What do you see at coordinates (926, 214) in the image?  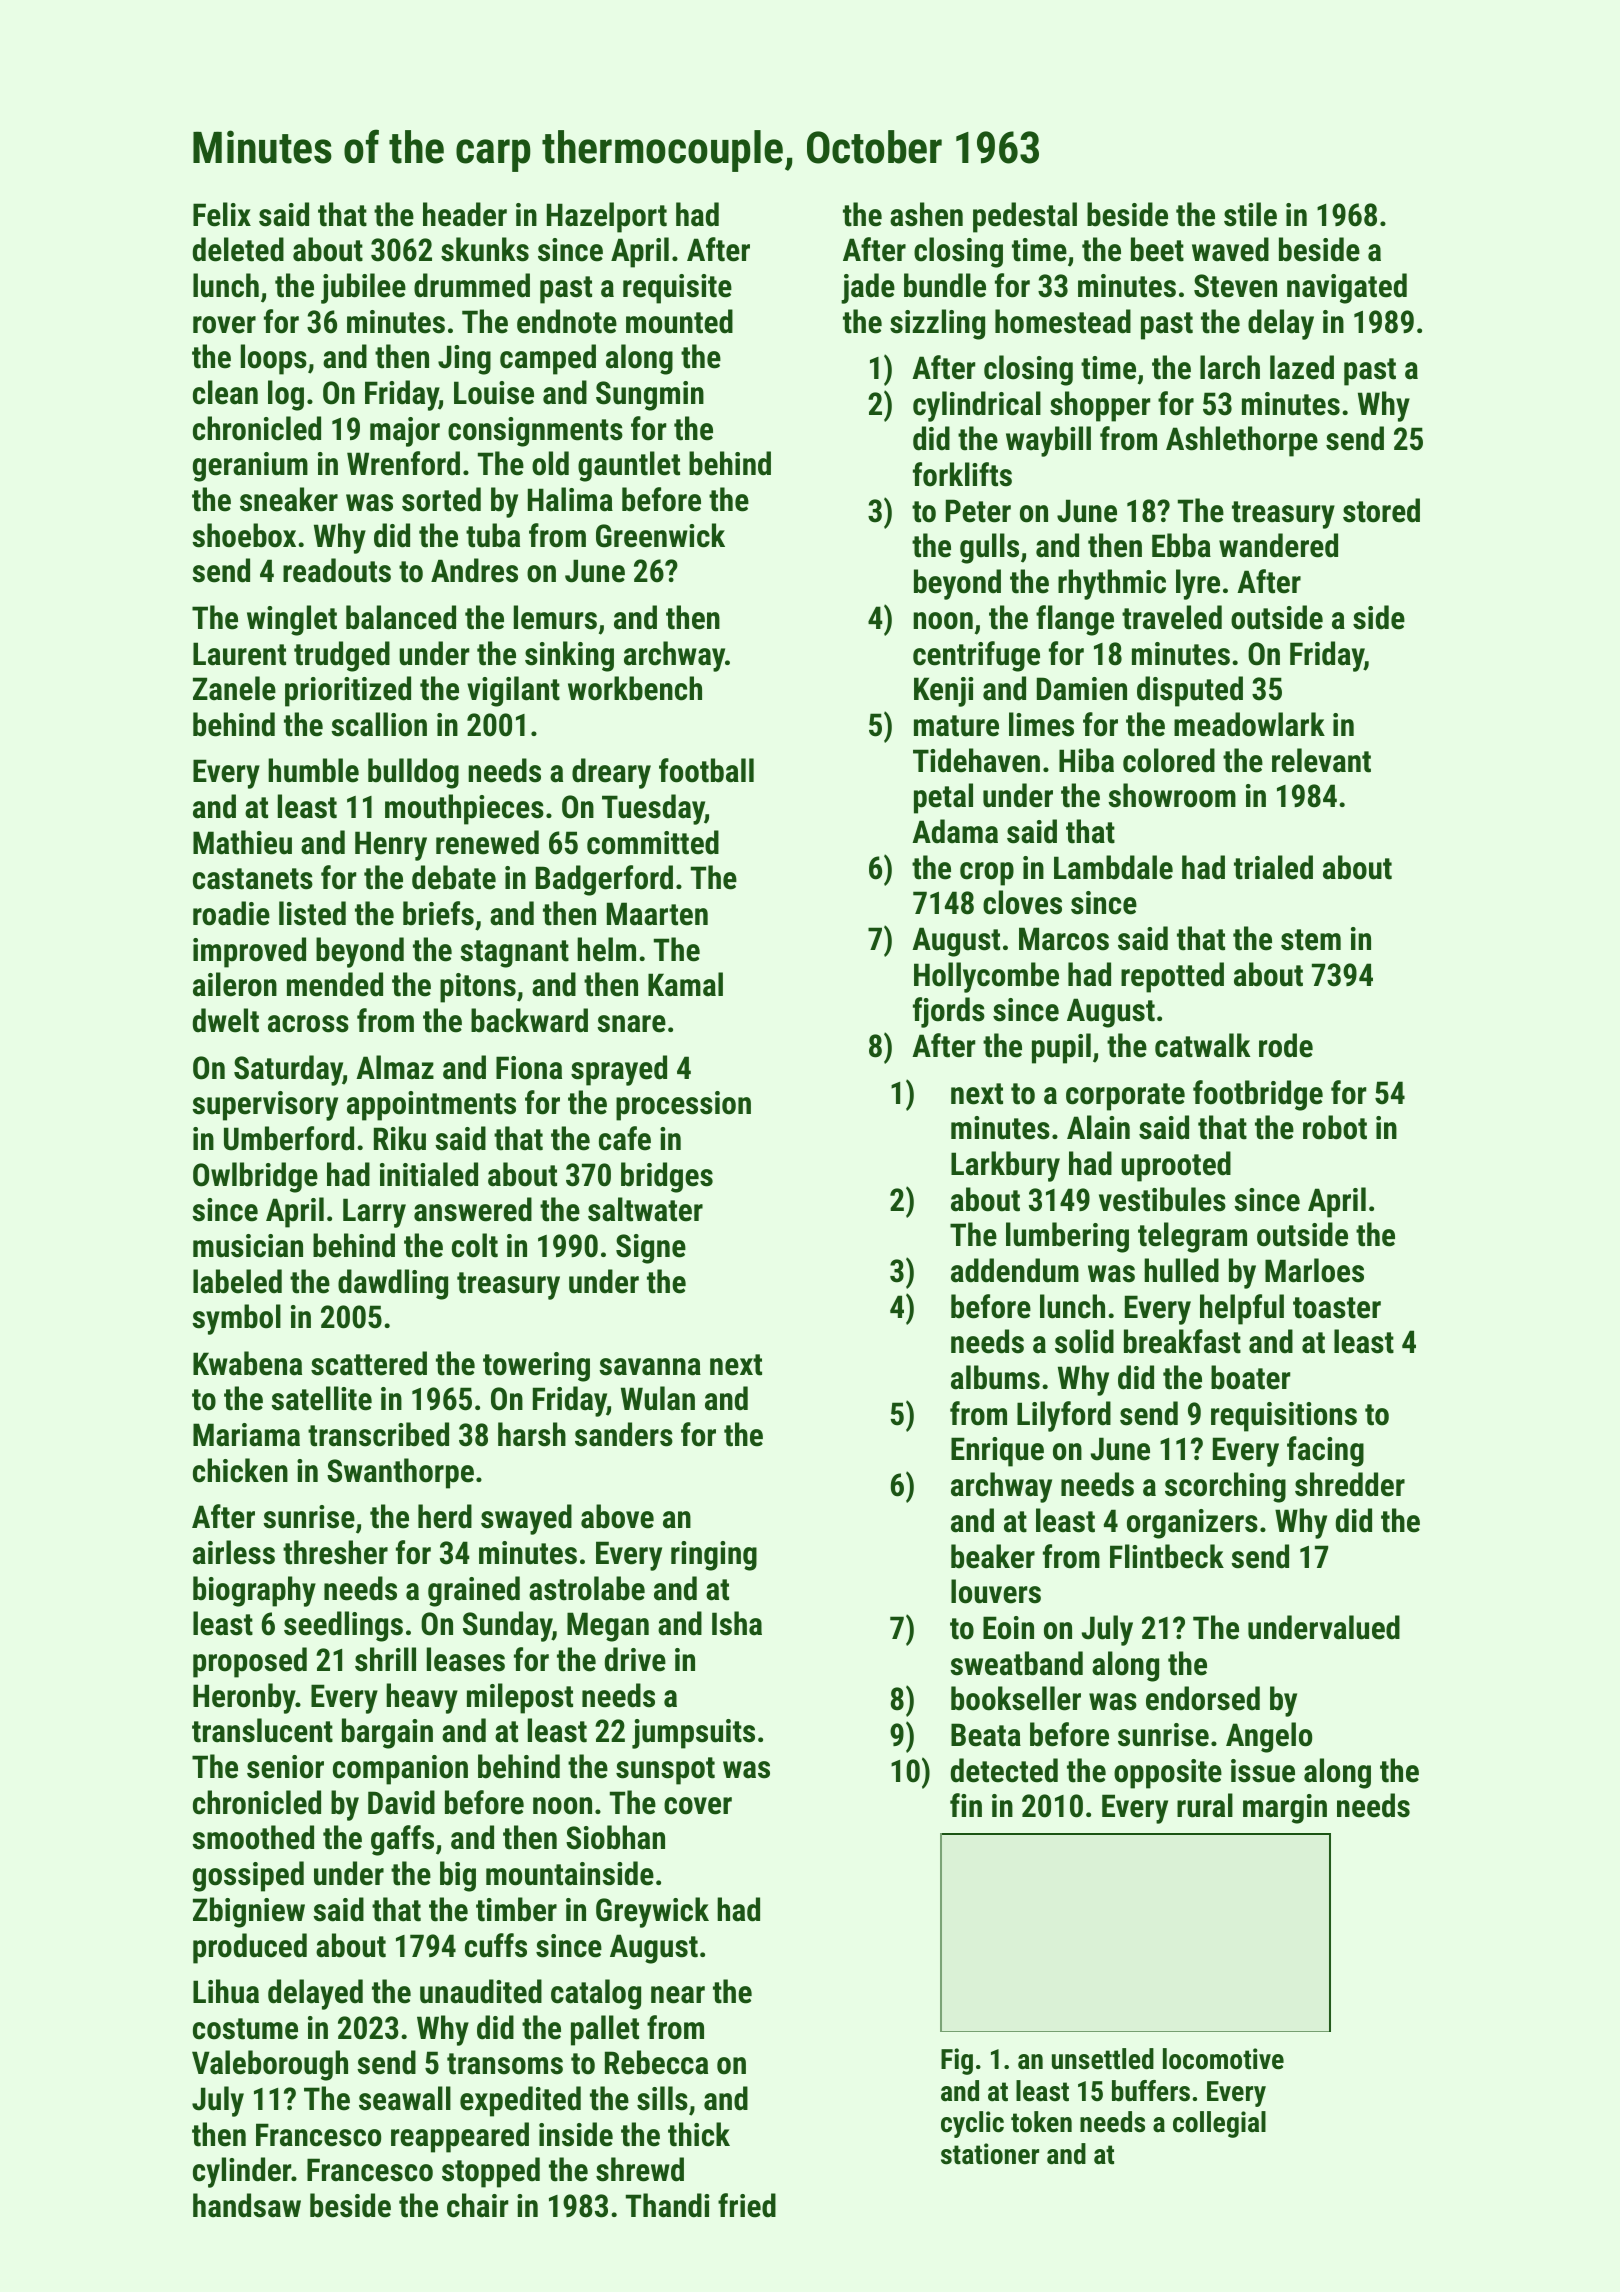 I see `ashen` at bounding box center [926, 214].
